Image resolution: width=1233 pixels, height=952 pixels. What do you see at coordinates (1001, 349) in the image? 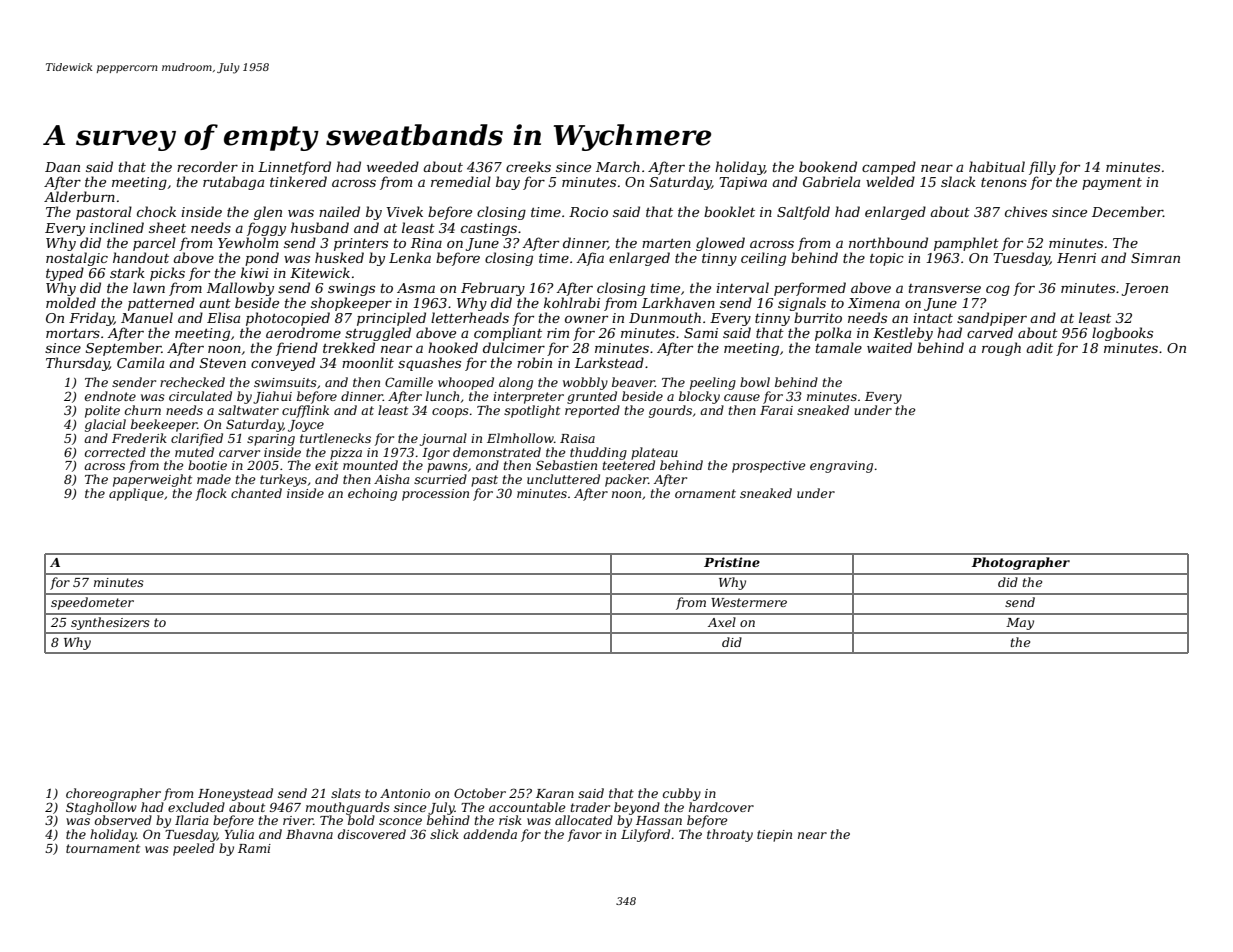
I see `rough` at bounding box center [1001, 349].
